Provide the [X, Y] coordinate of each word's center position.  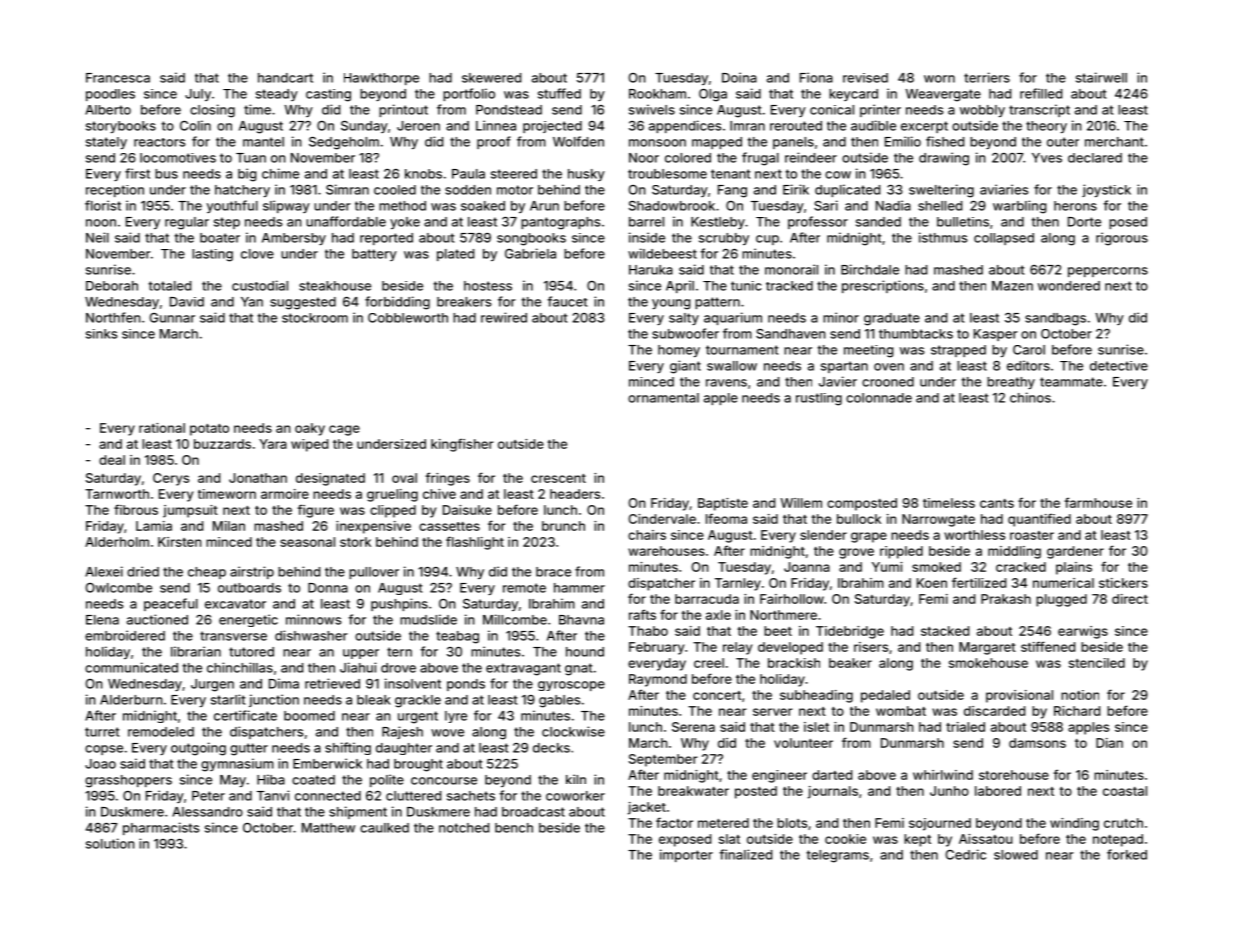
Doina [739, 77]
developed [790, 648]
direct [1130, 599]
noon [101, 223]
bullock [859, 519]
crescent [558, 478]
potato [209, 430]
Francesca [118, 78]
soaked [483, 206]
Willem [801, 503]
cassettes [449, 526]
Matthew [328, 828]
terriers [987, 77]
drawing [944, 159]
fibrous [136, 509]
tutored [251, 652]
